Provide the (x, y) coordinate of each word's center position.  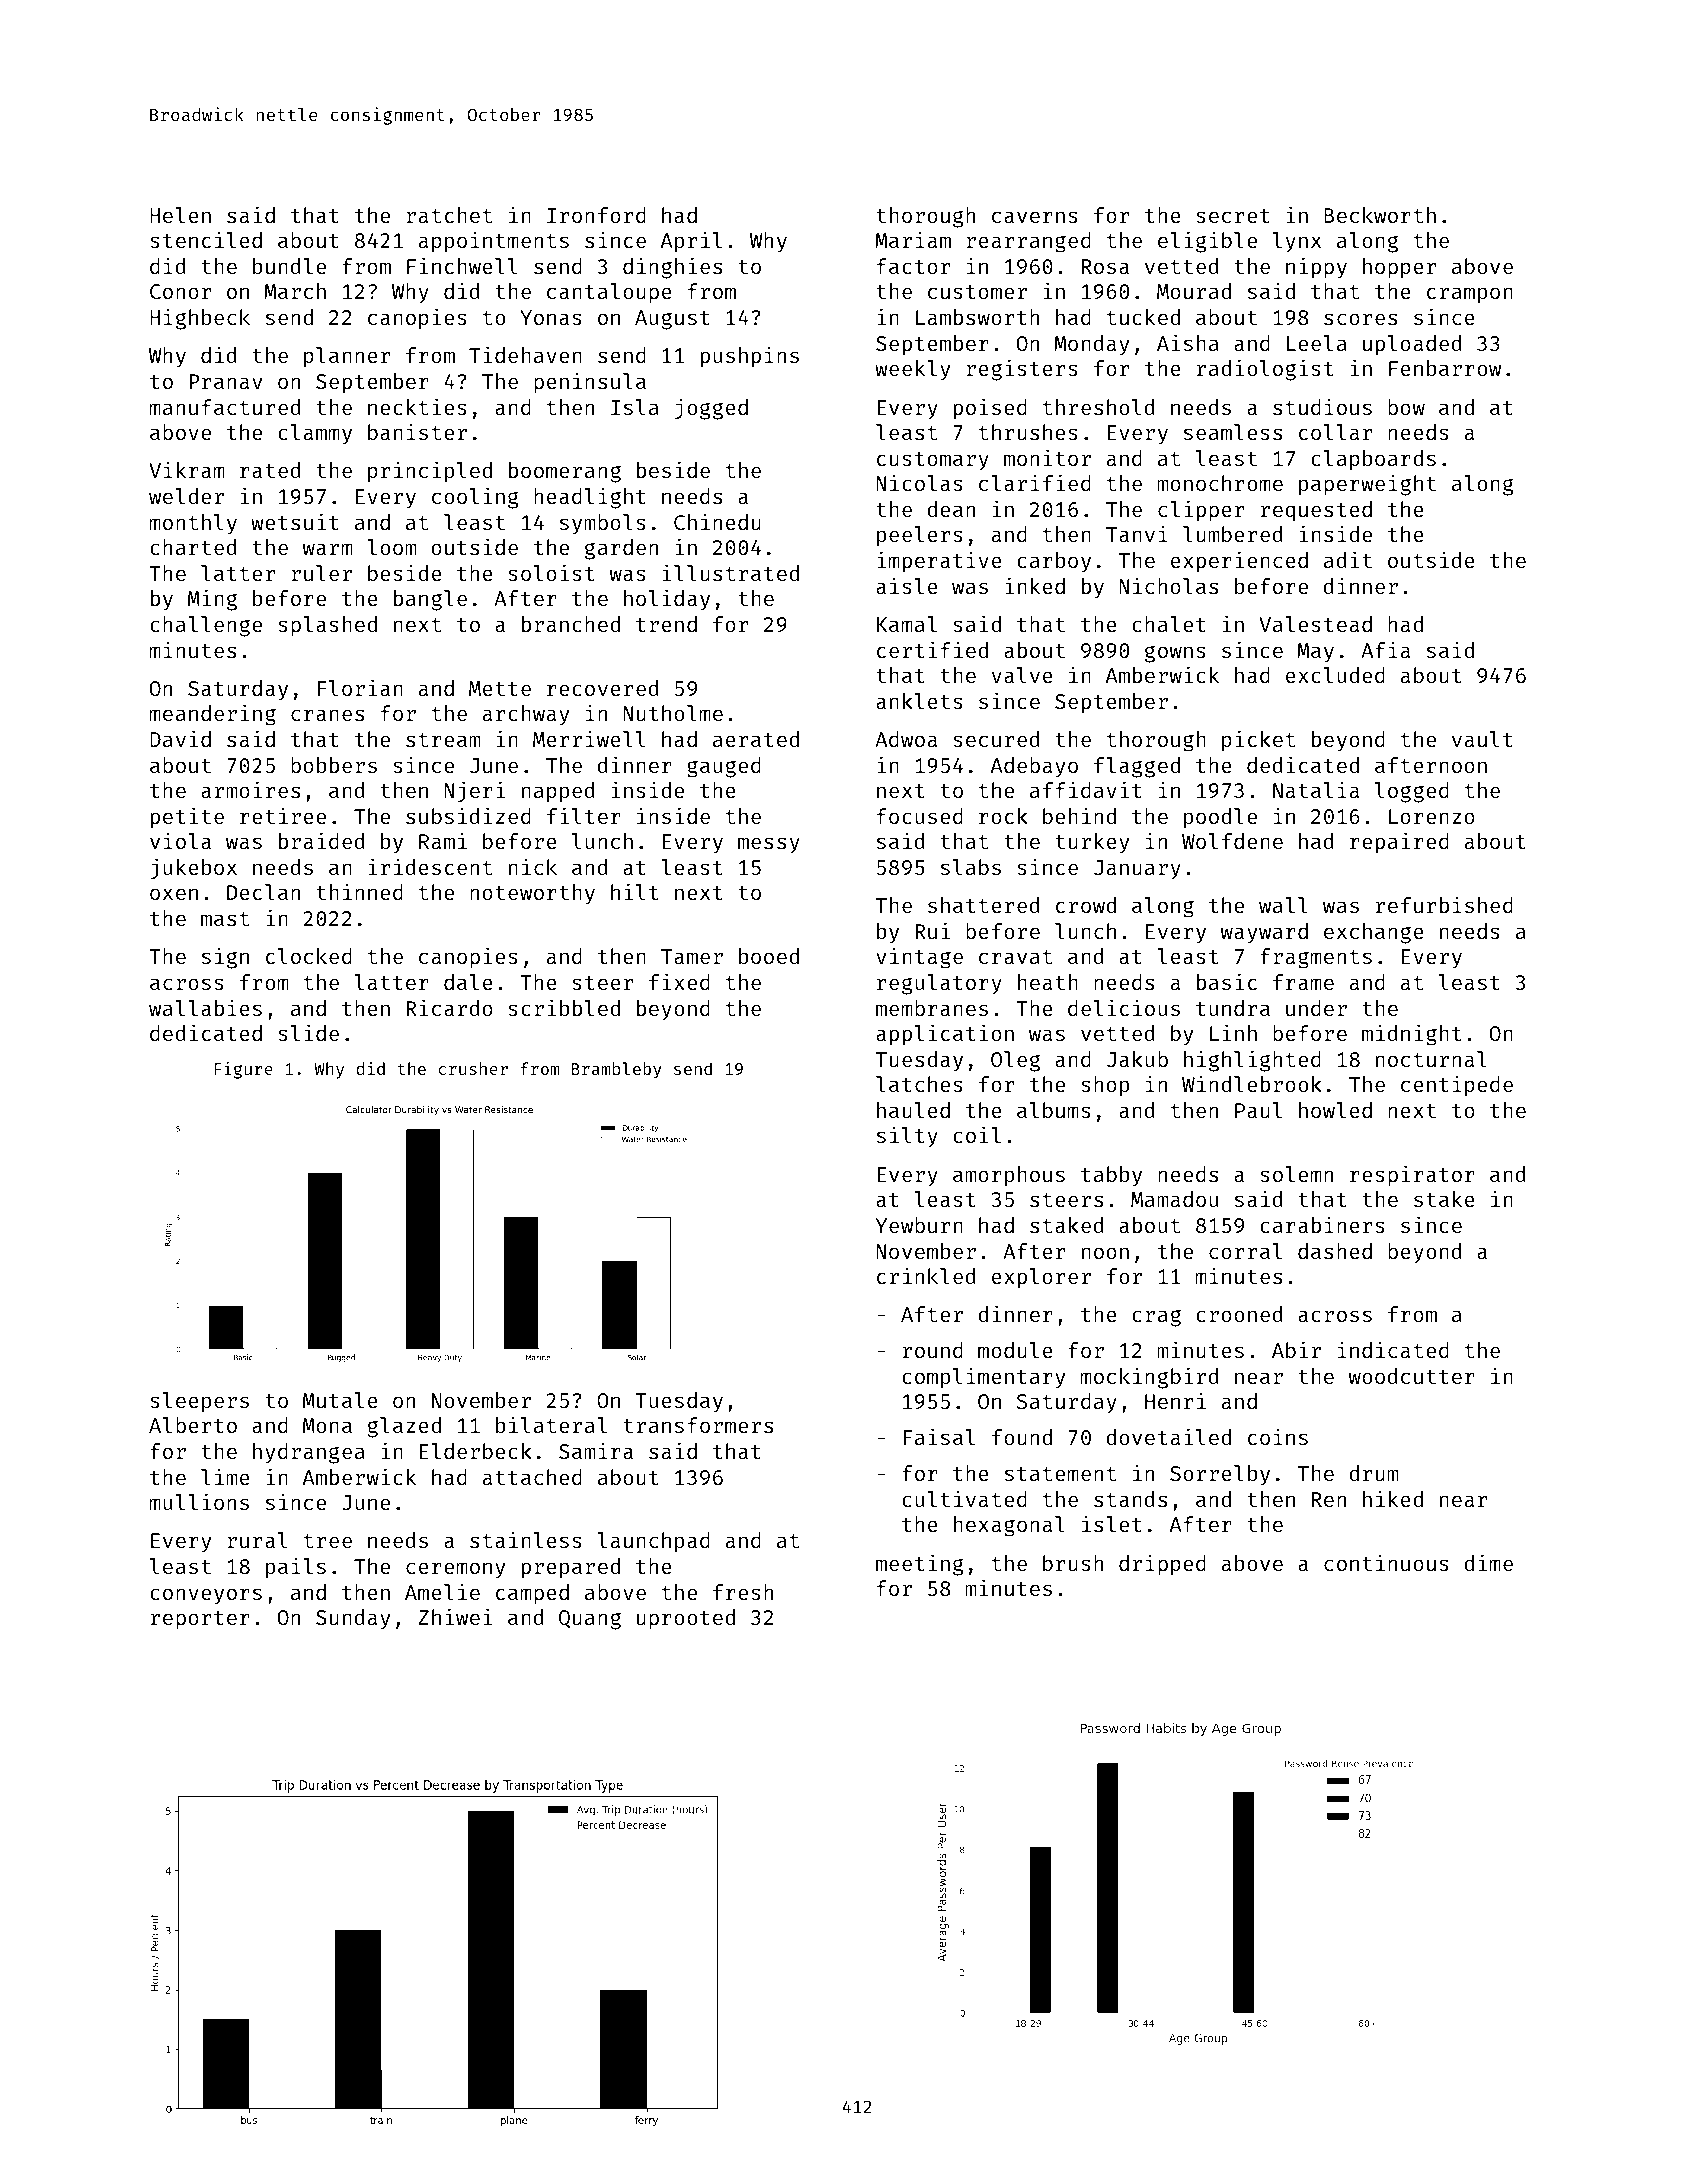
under (1316, 1008)
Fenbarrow (1445, 368)
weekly (912, 370)
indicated (1393, 1349)
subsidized (468, 815)
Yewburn (919, 1225)
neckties (417, 406)
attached (532, 1477)
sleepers (199, 1402)
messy (769, 845)
